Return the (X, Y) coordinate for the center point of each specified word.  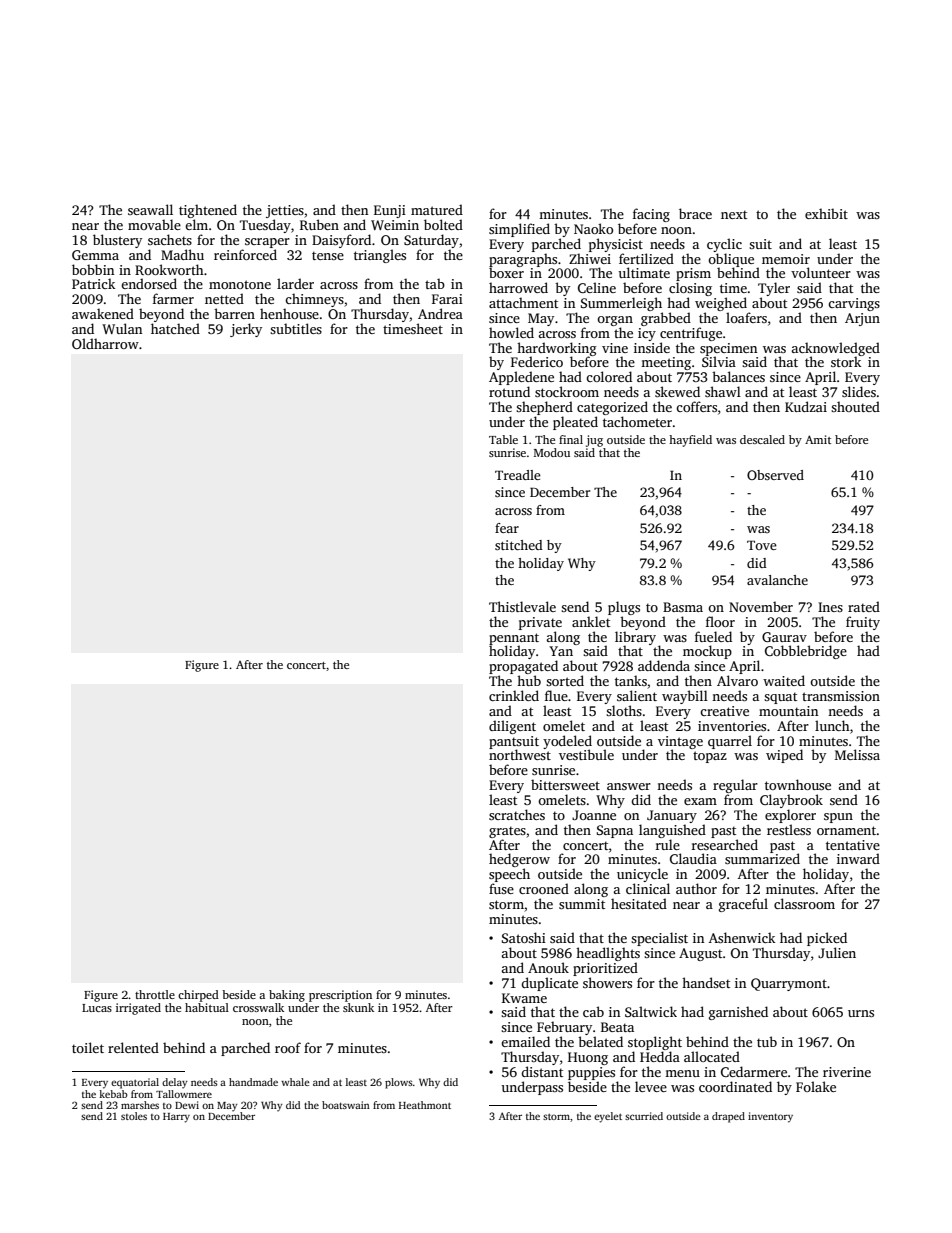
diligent (512, 727)
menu (682, 1073)
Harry (176, 1118)
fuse (501, 888)
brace (695, 213)
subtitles (296, 328)
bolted (443, 224)
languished (672, 831)
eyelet (608, 1117)
